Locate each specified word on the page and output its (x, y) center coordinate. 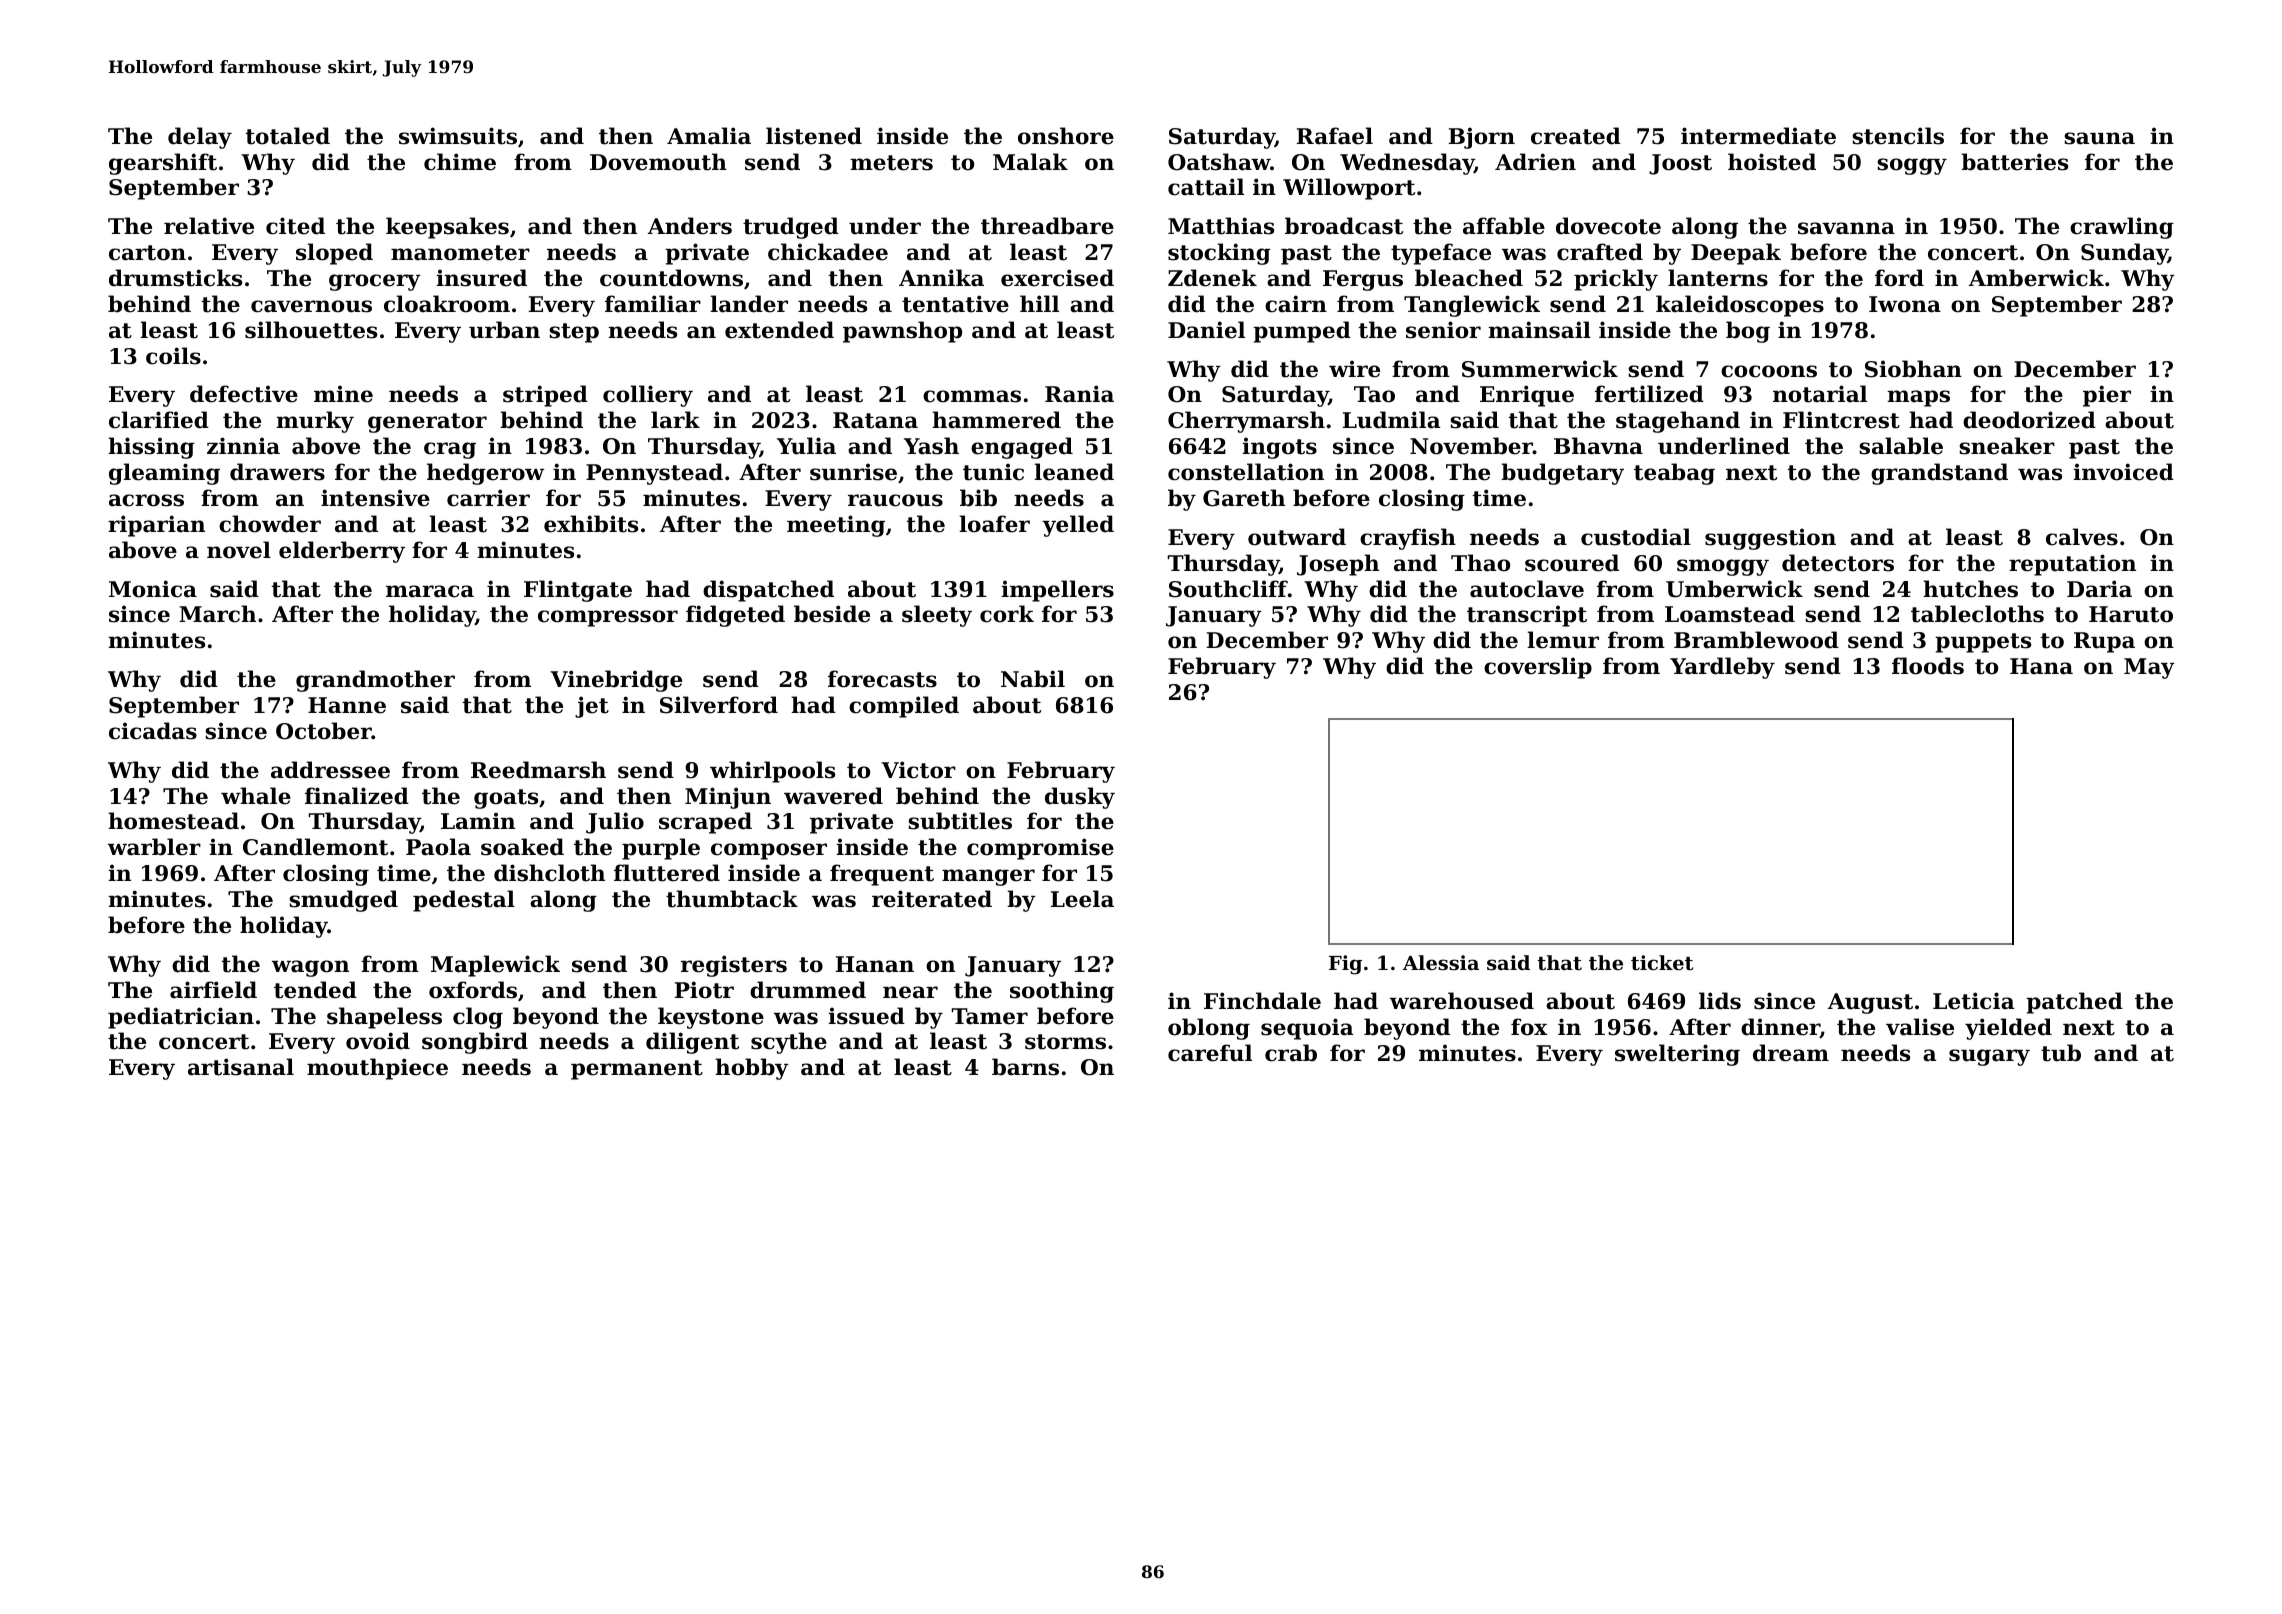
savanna (1846, 228)
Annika (941, 278)
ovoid (378, 1041)
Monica (153, 589)
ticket (1662, 963)
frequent (882, 875)
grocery (375, 282)
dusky (1080, 798)
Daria (2099, 589)
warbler (154, 847)
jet (592, 707)
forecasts (882, 679)
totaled (288, 136)
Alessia (1441, 962)
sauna (2099, 138)
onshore (1066, 136)
